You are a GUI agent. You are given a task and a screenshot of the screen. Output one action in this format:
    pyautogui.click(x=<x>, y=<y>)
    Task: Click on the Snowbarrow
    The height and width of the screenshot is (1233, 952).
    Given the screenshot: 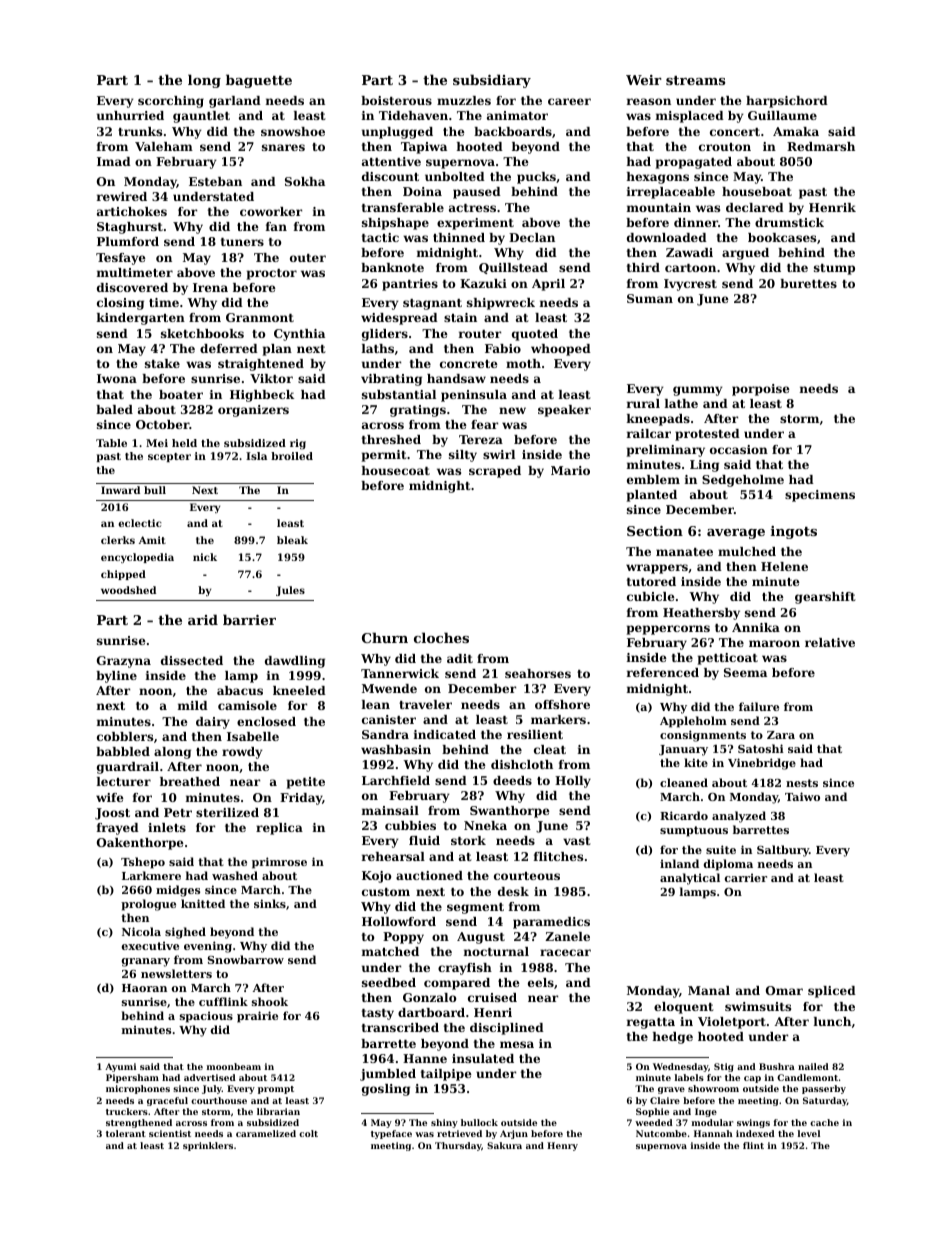 What is the action you would take?
    pyautogui.click(x=246, y=959)
